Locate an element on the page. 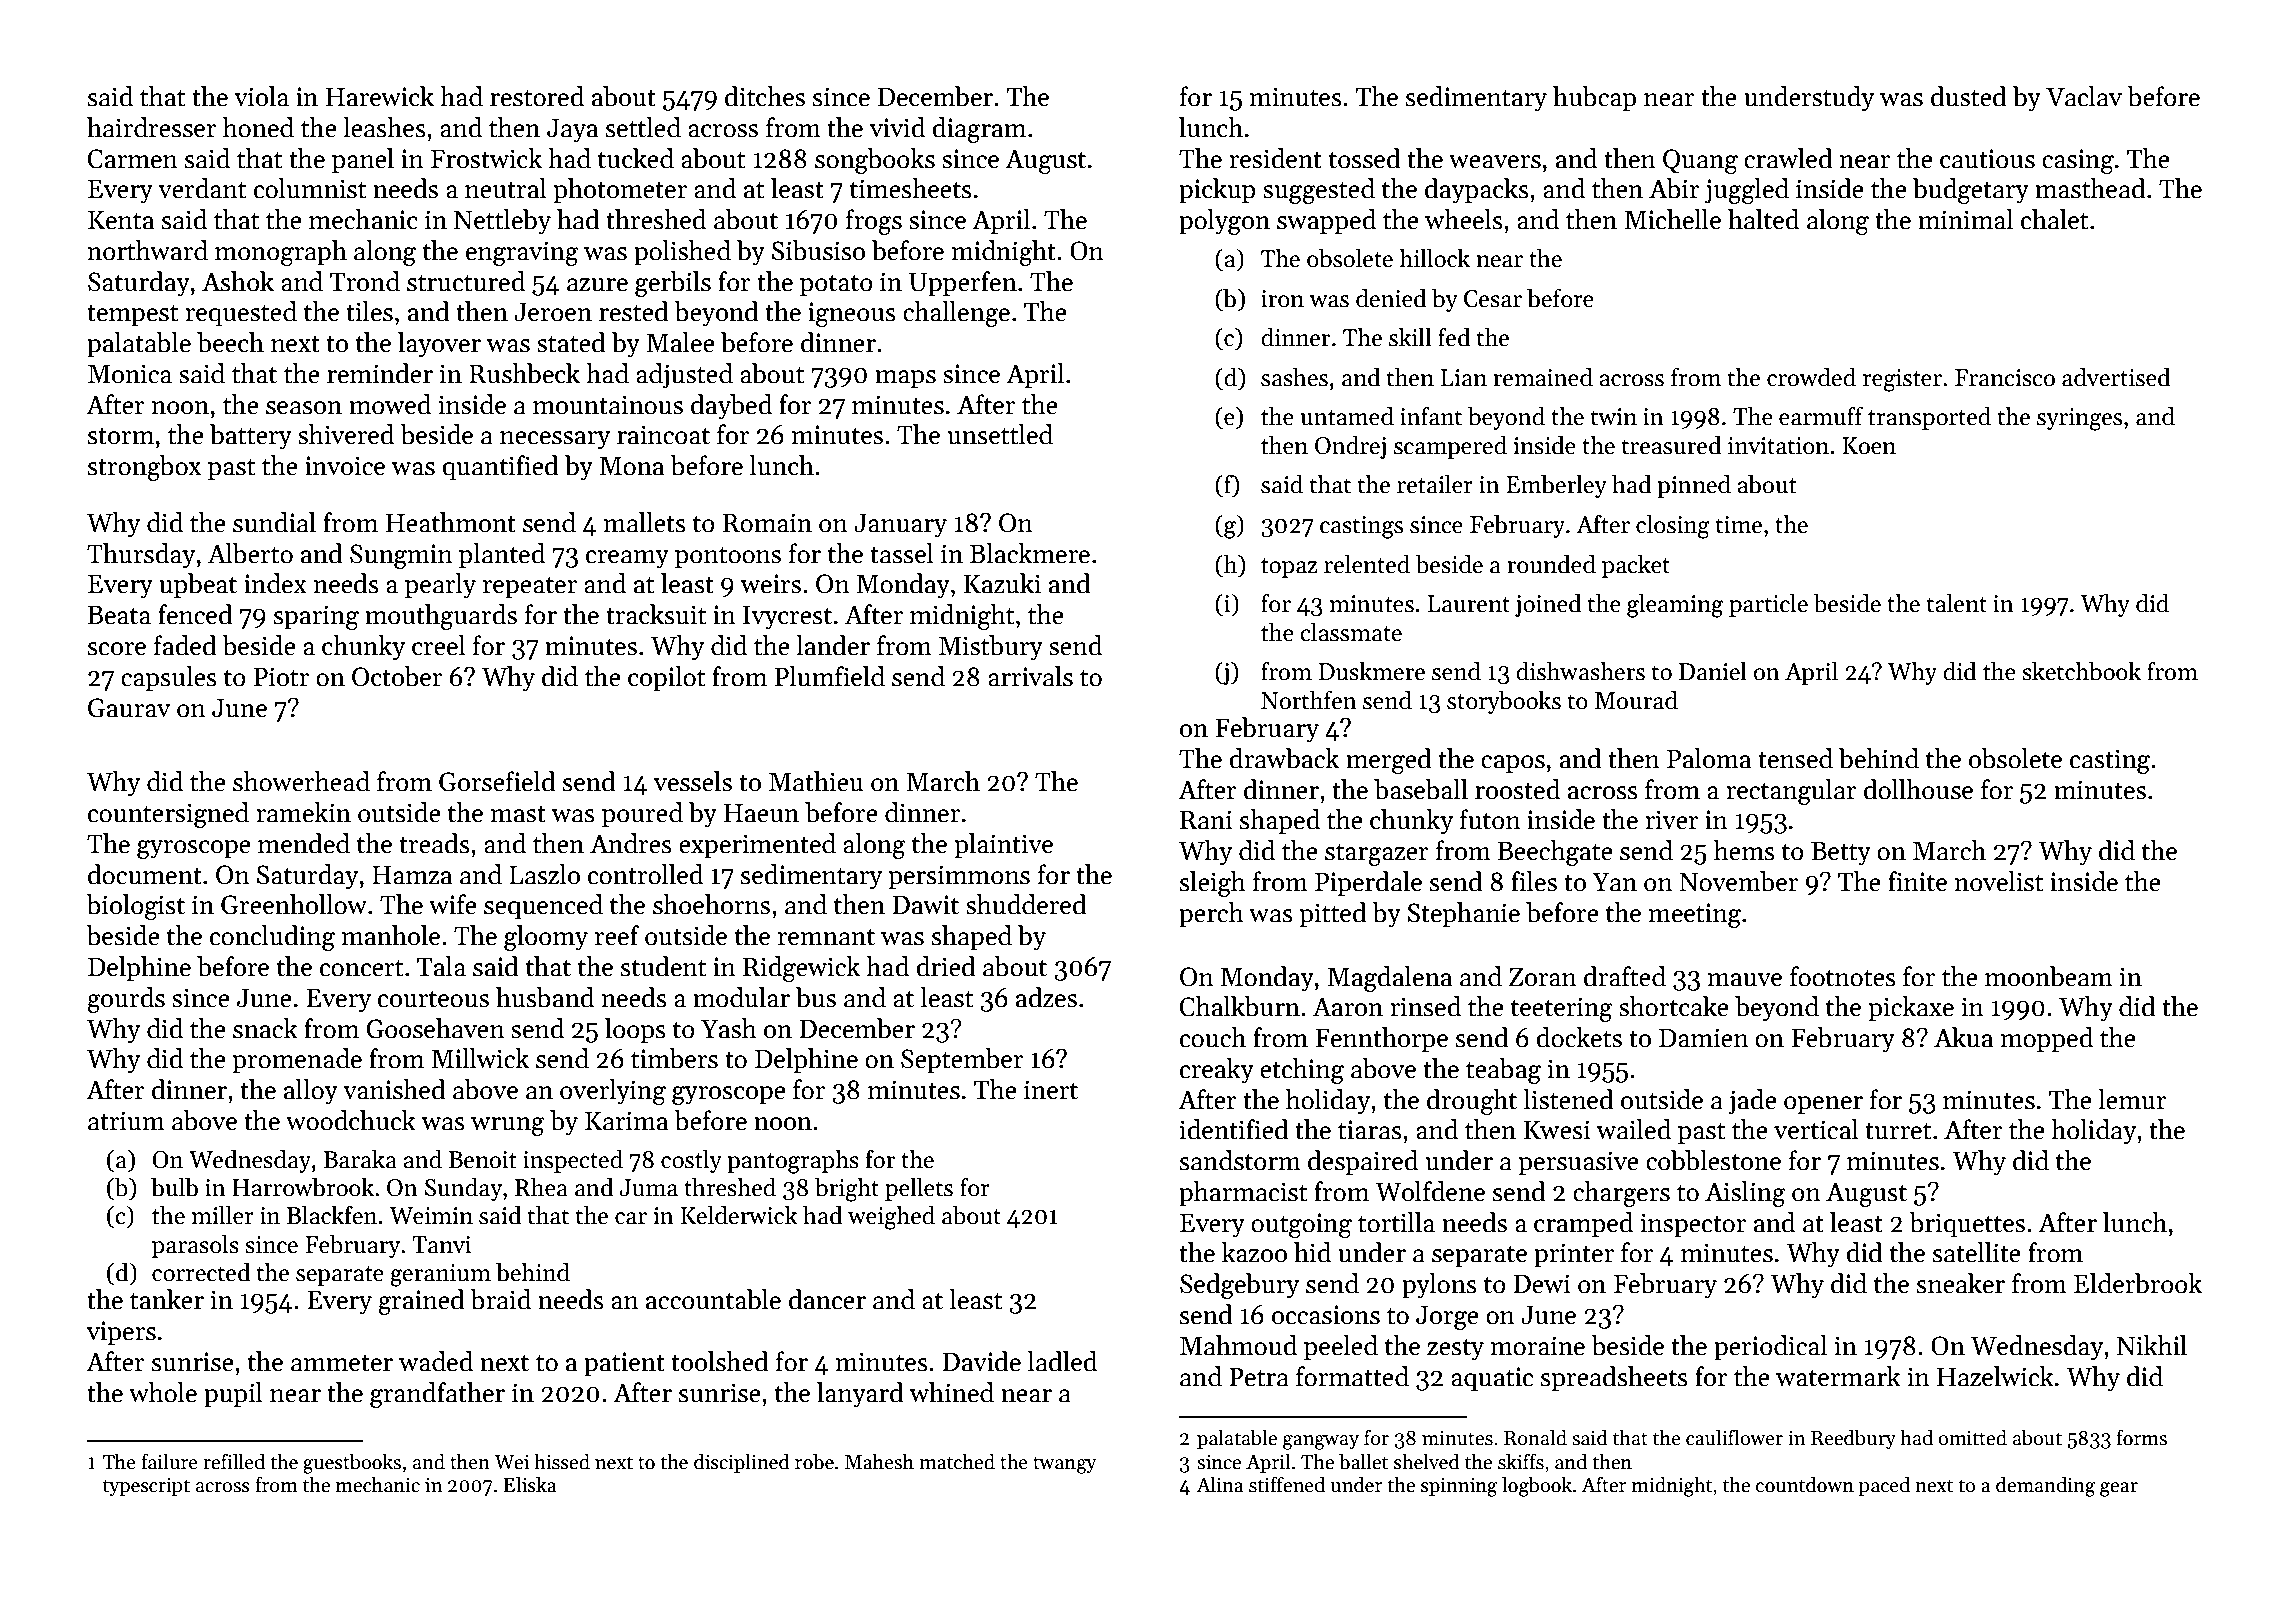 This document has height=1620, width=2292. novelist is located at coordinates (1999, 881).
